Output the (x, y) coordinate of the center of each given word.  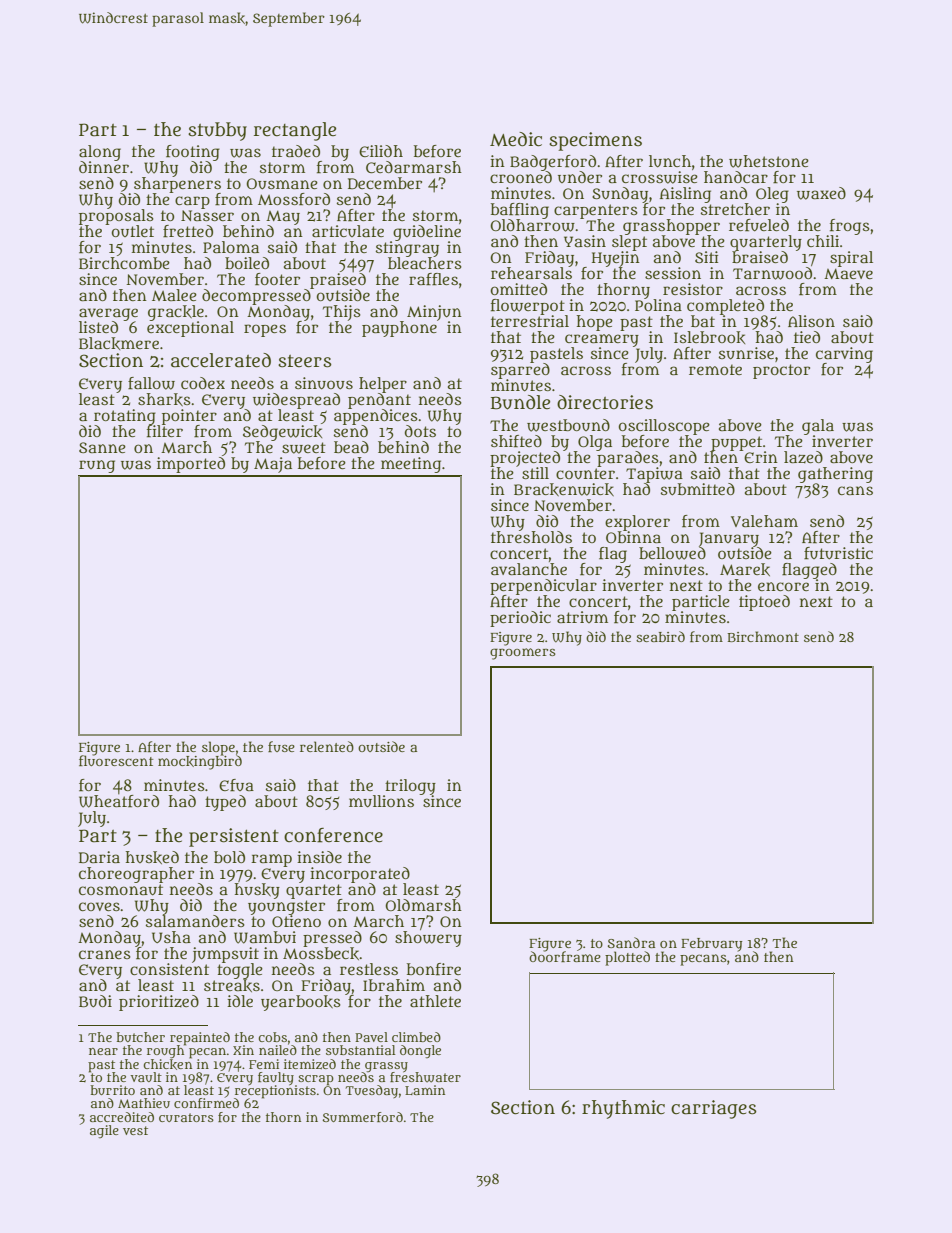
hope (595, 323)
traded (296, 151)
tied (807, 337)
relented (327, 746)
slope (218, 748)
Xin (243, 1050)
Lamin (425, 1090)
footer (277, 279)
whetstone (769, 161)
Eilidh (381, 151)
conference (333, 835)
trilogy (410, 787)
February (711, 945)
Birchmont (763, 636)
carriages (714, 1109)
